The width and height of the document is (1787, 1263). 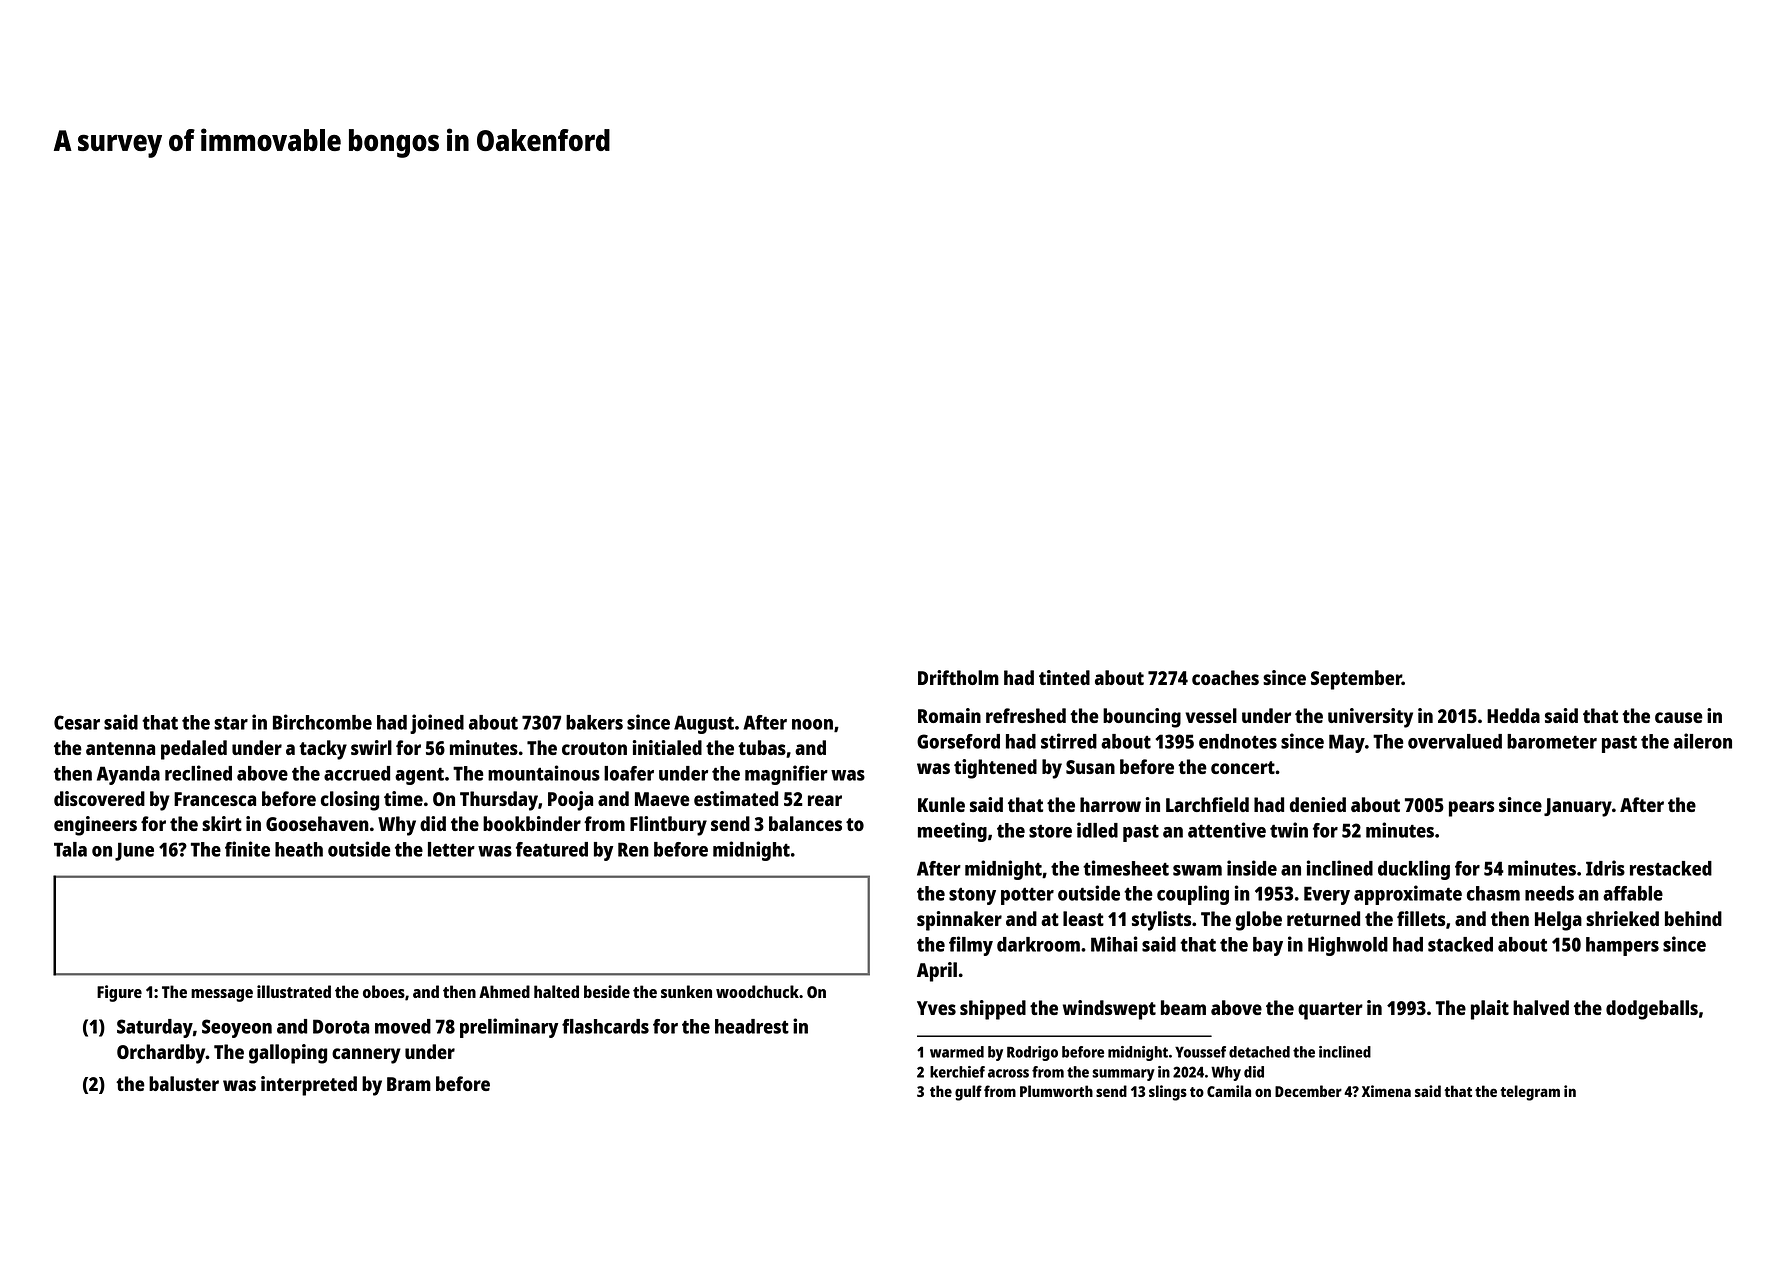 What do you see at coordinates (1356, 680) in the document?
I see `September` at bounding box center [1356, 680].
